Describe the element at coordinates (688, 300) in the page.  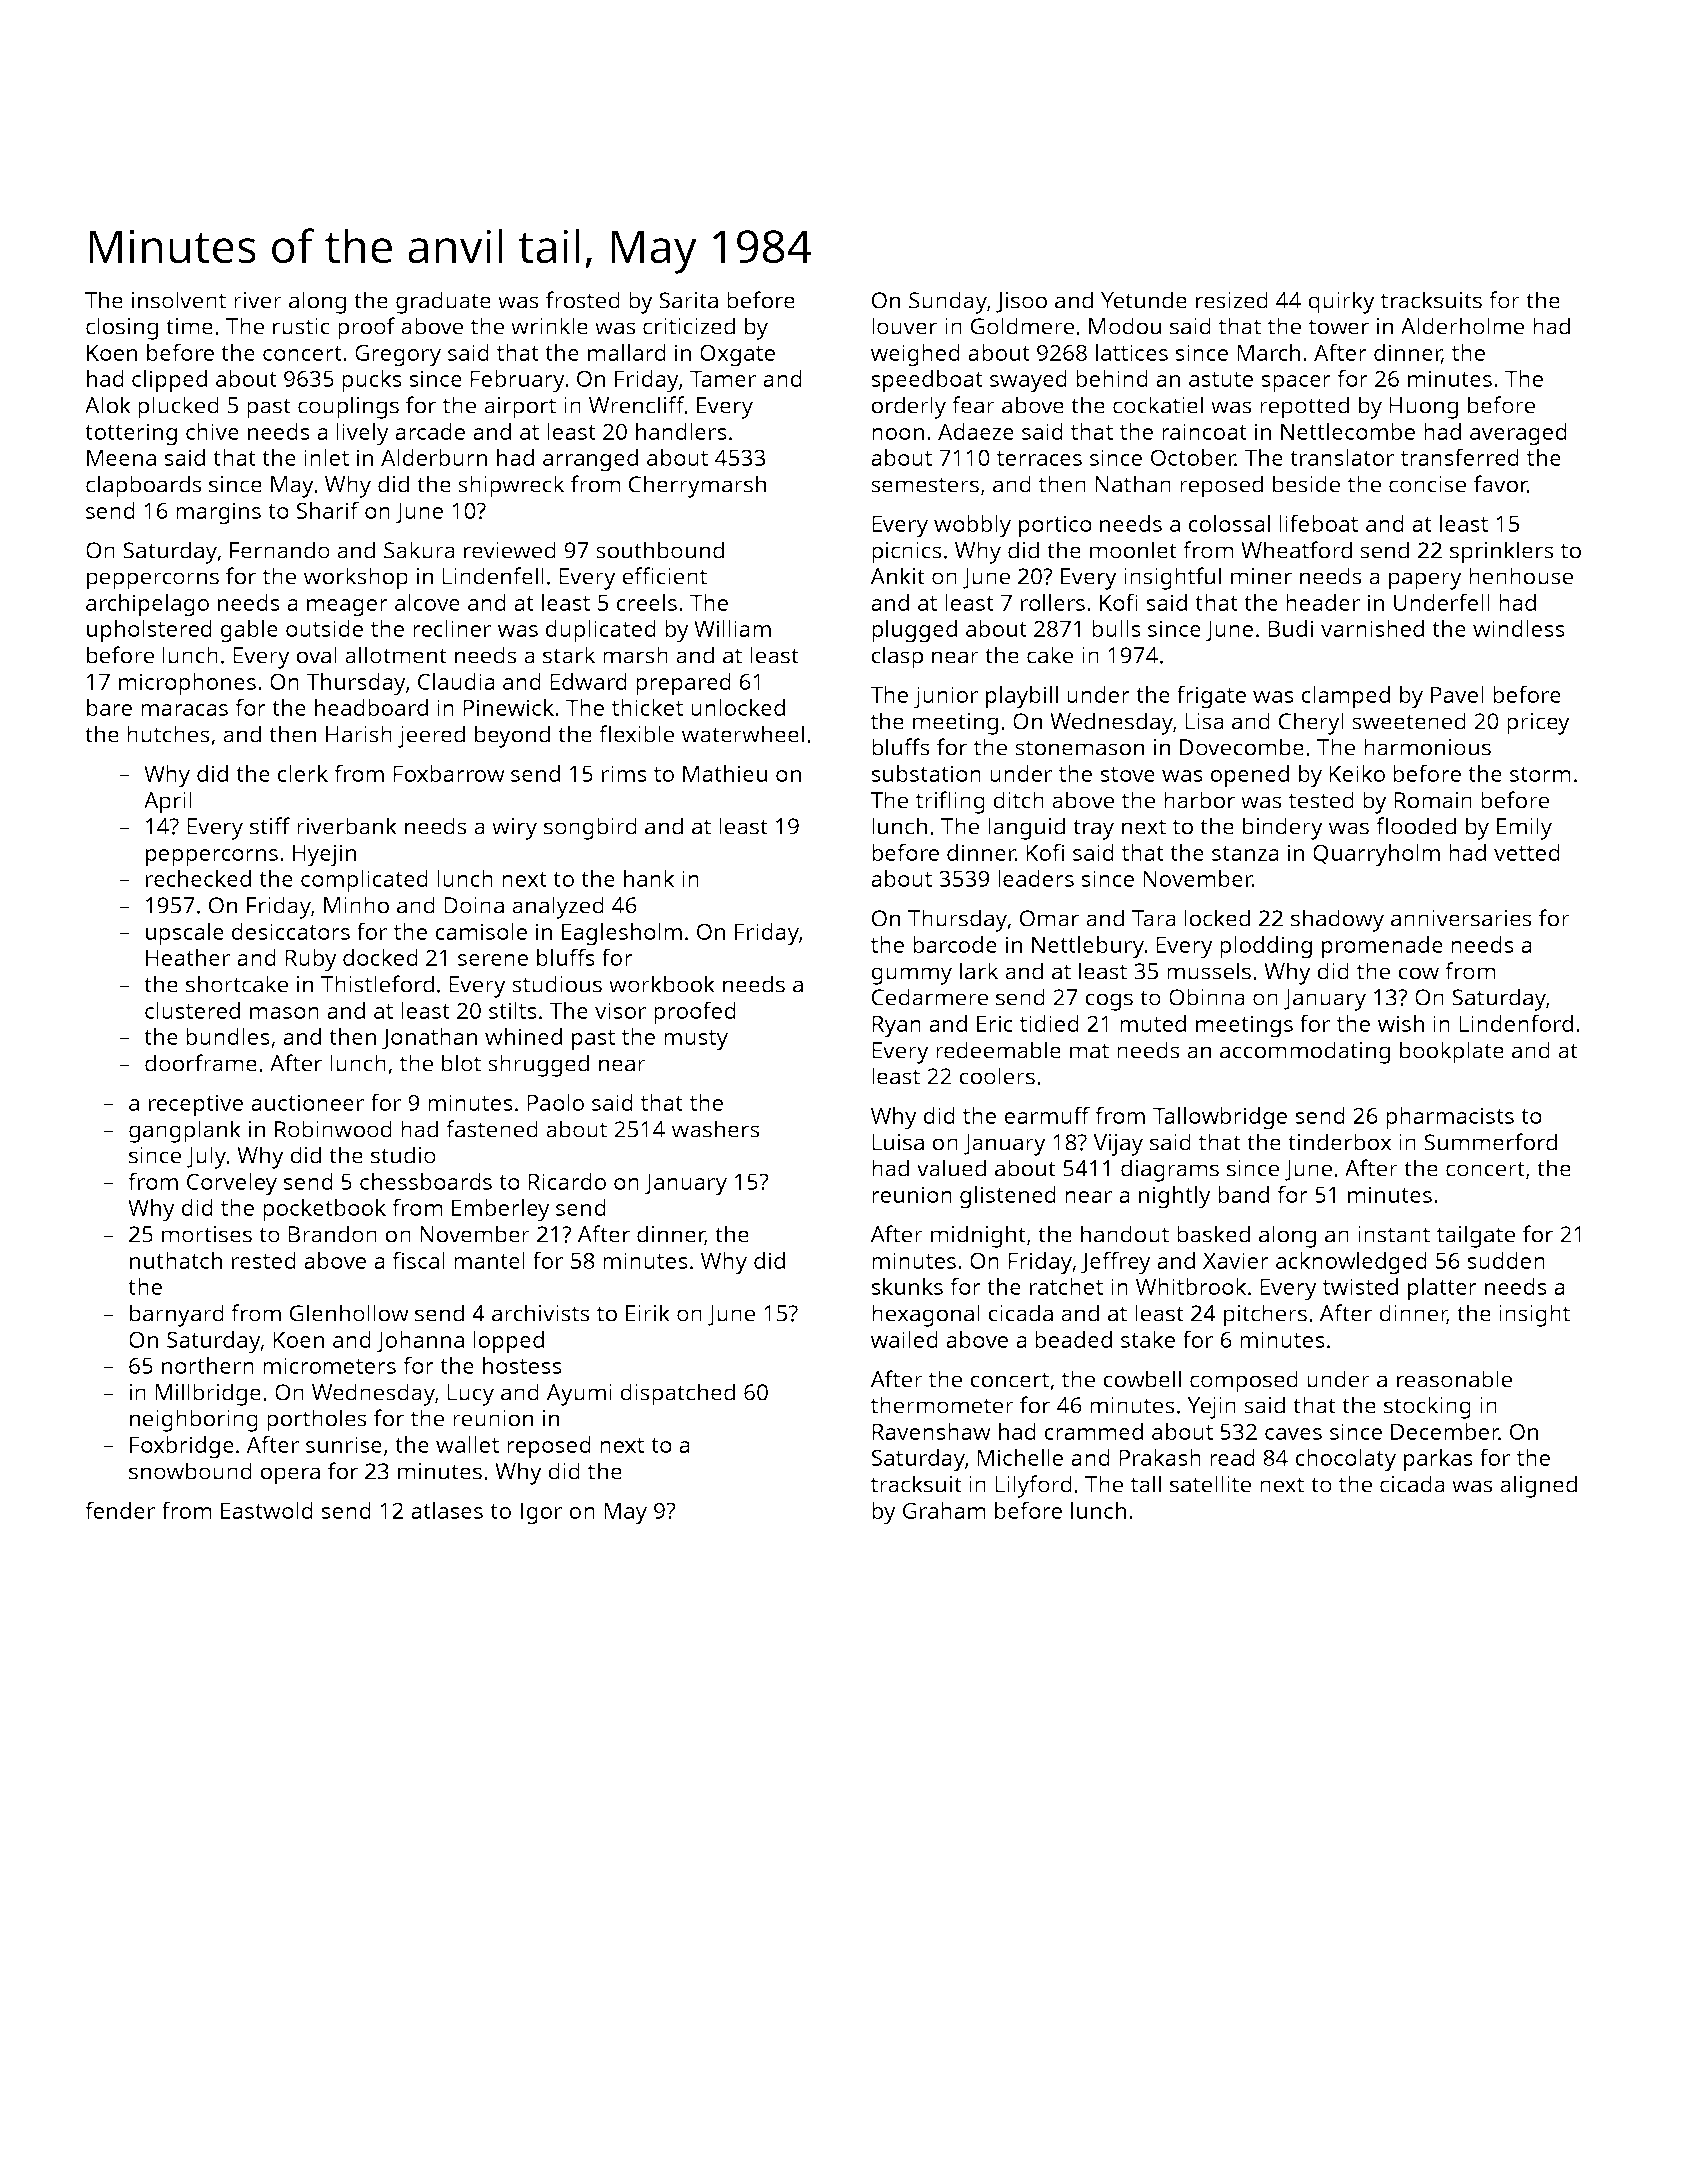
I see `Sarita` at that location.
